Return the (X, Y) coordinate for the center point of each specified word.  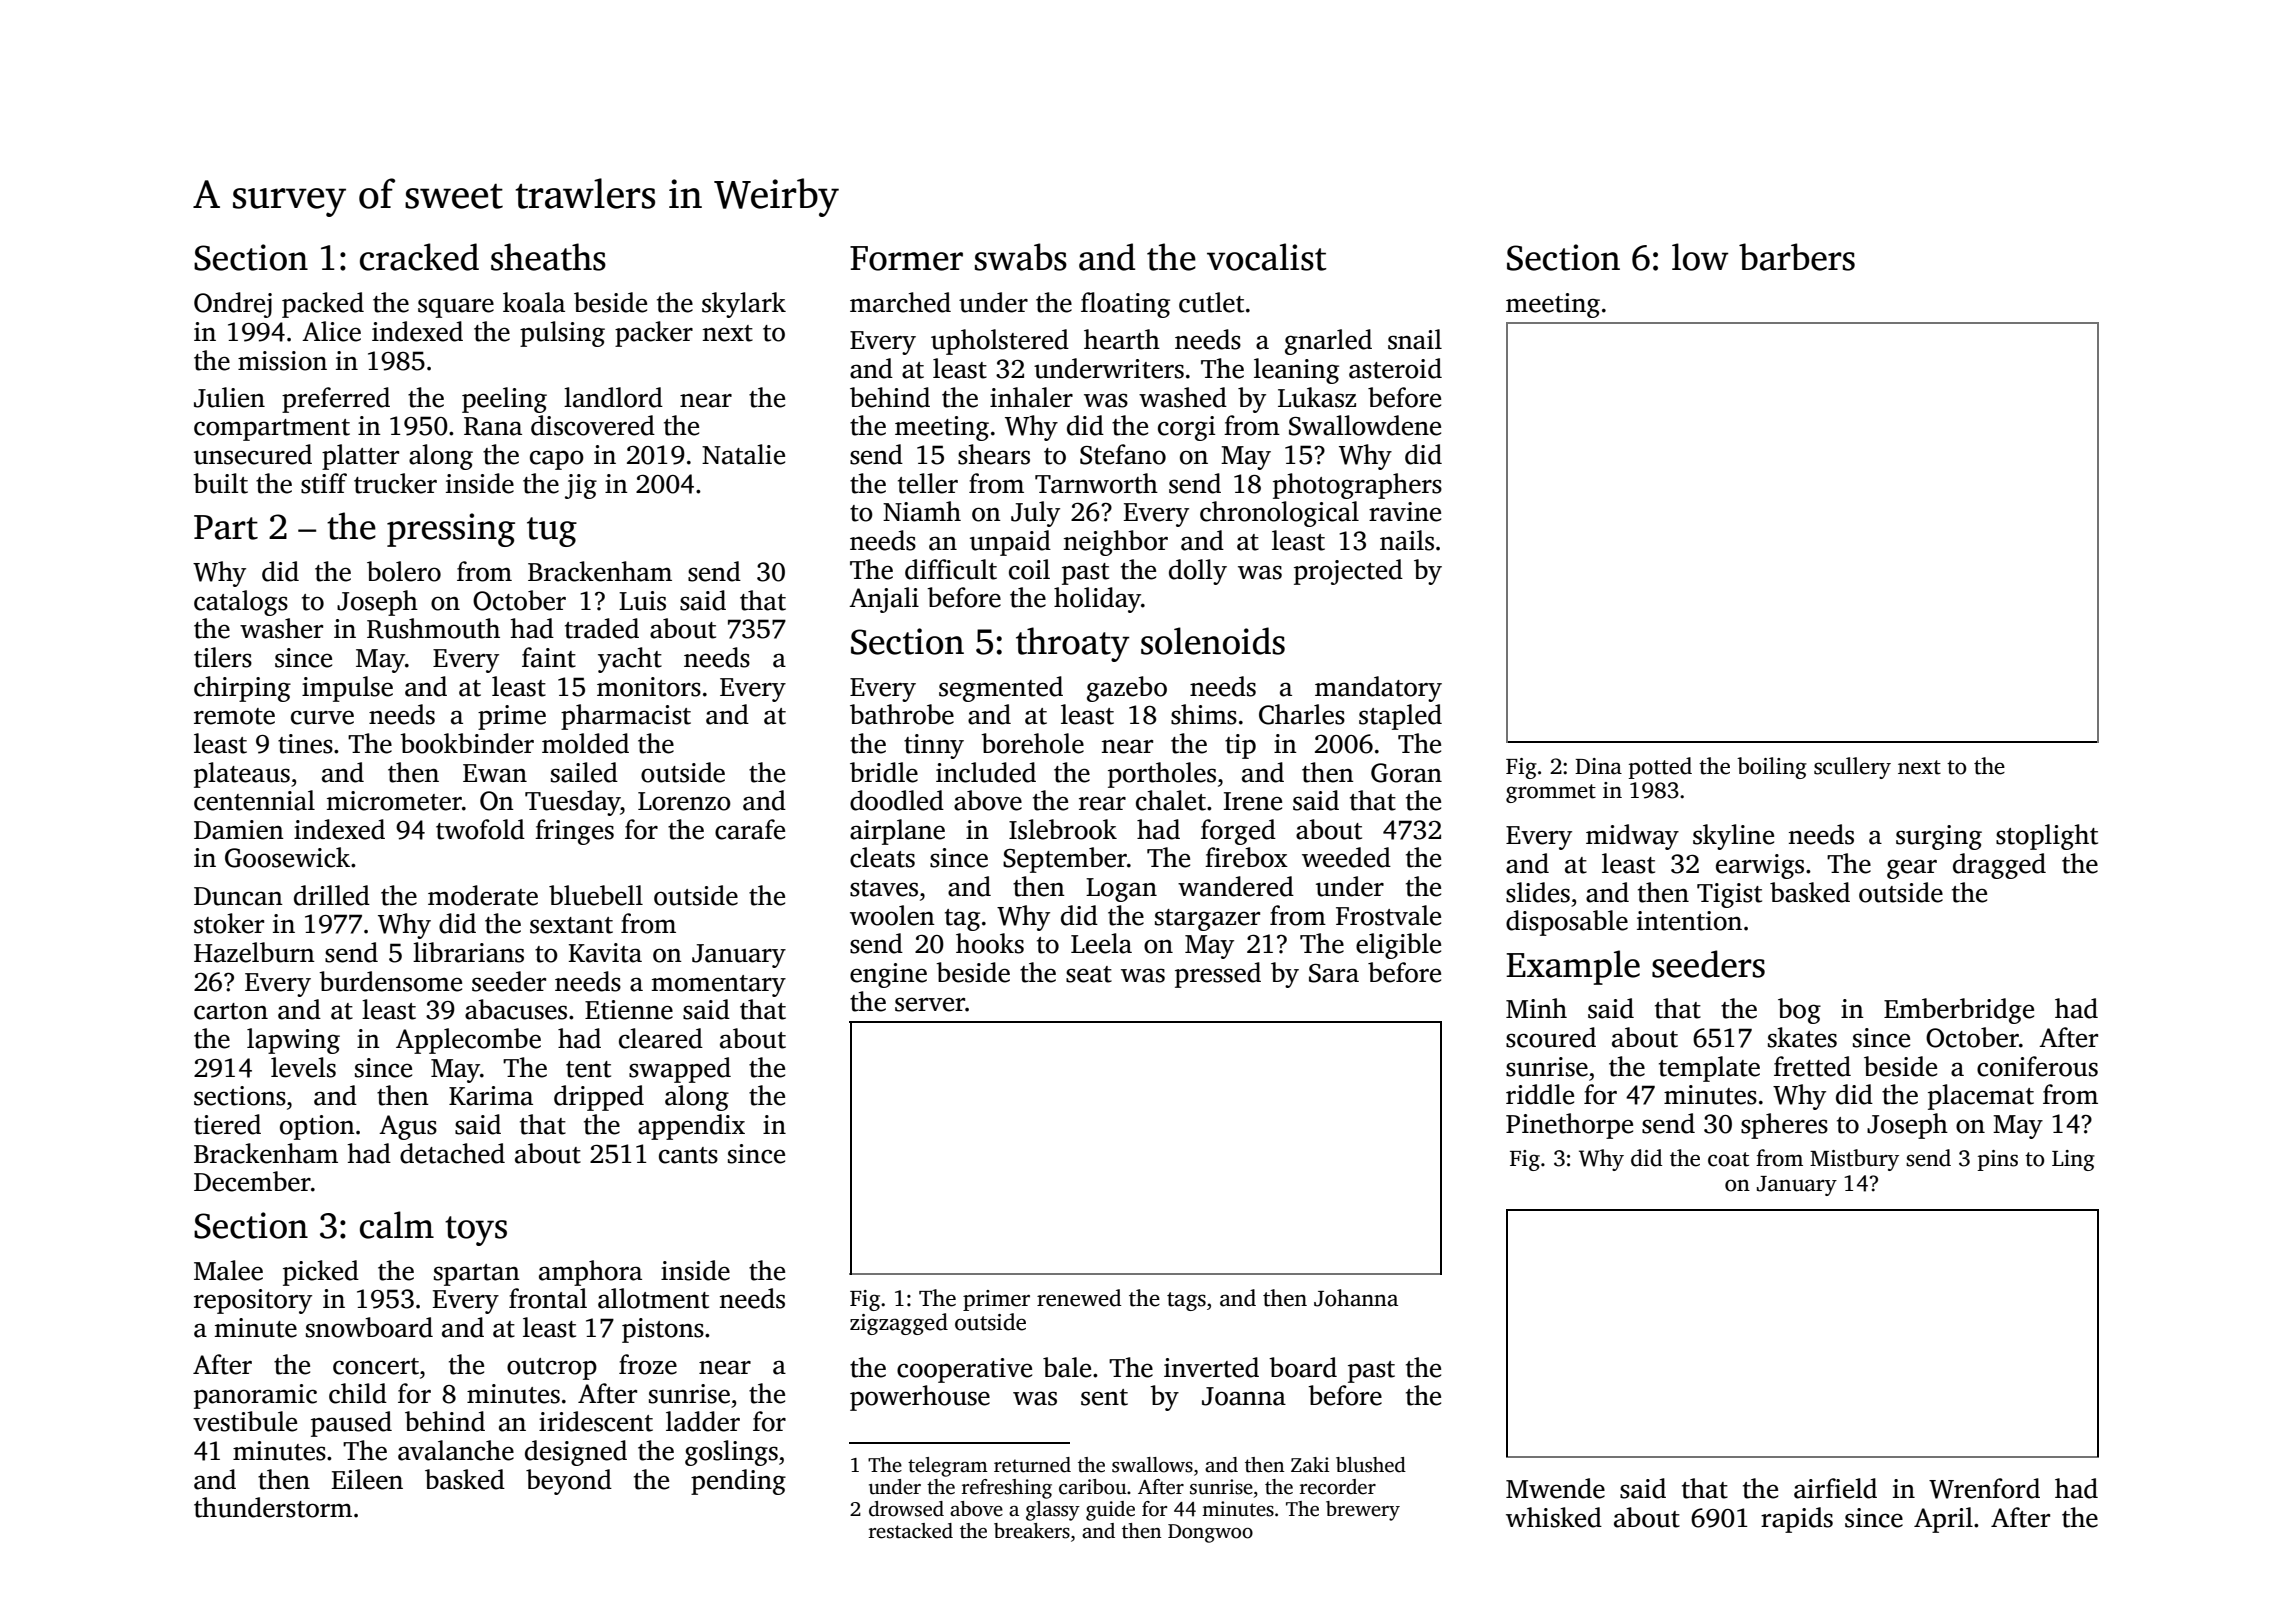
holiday (1097, 600)
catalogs (241, 603)
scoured (1551, 1037)
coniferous (2037, 1066)
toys (476, 1231)
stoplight (2047, 837)
